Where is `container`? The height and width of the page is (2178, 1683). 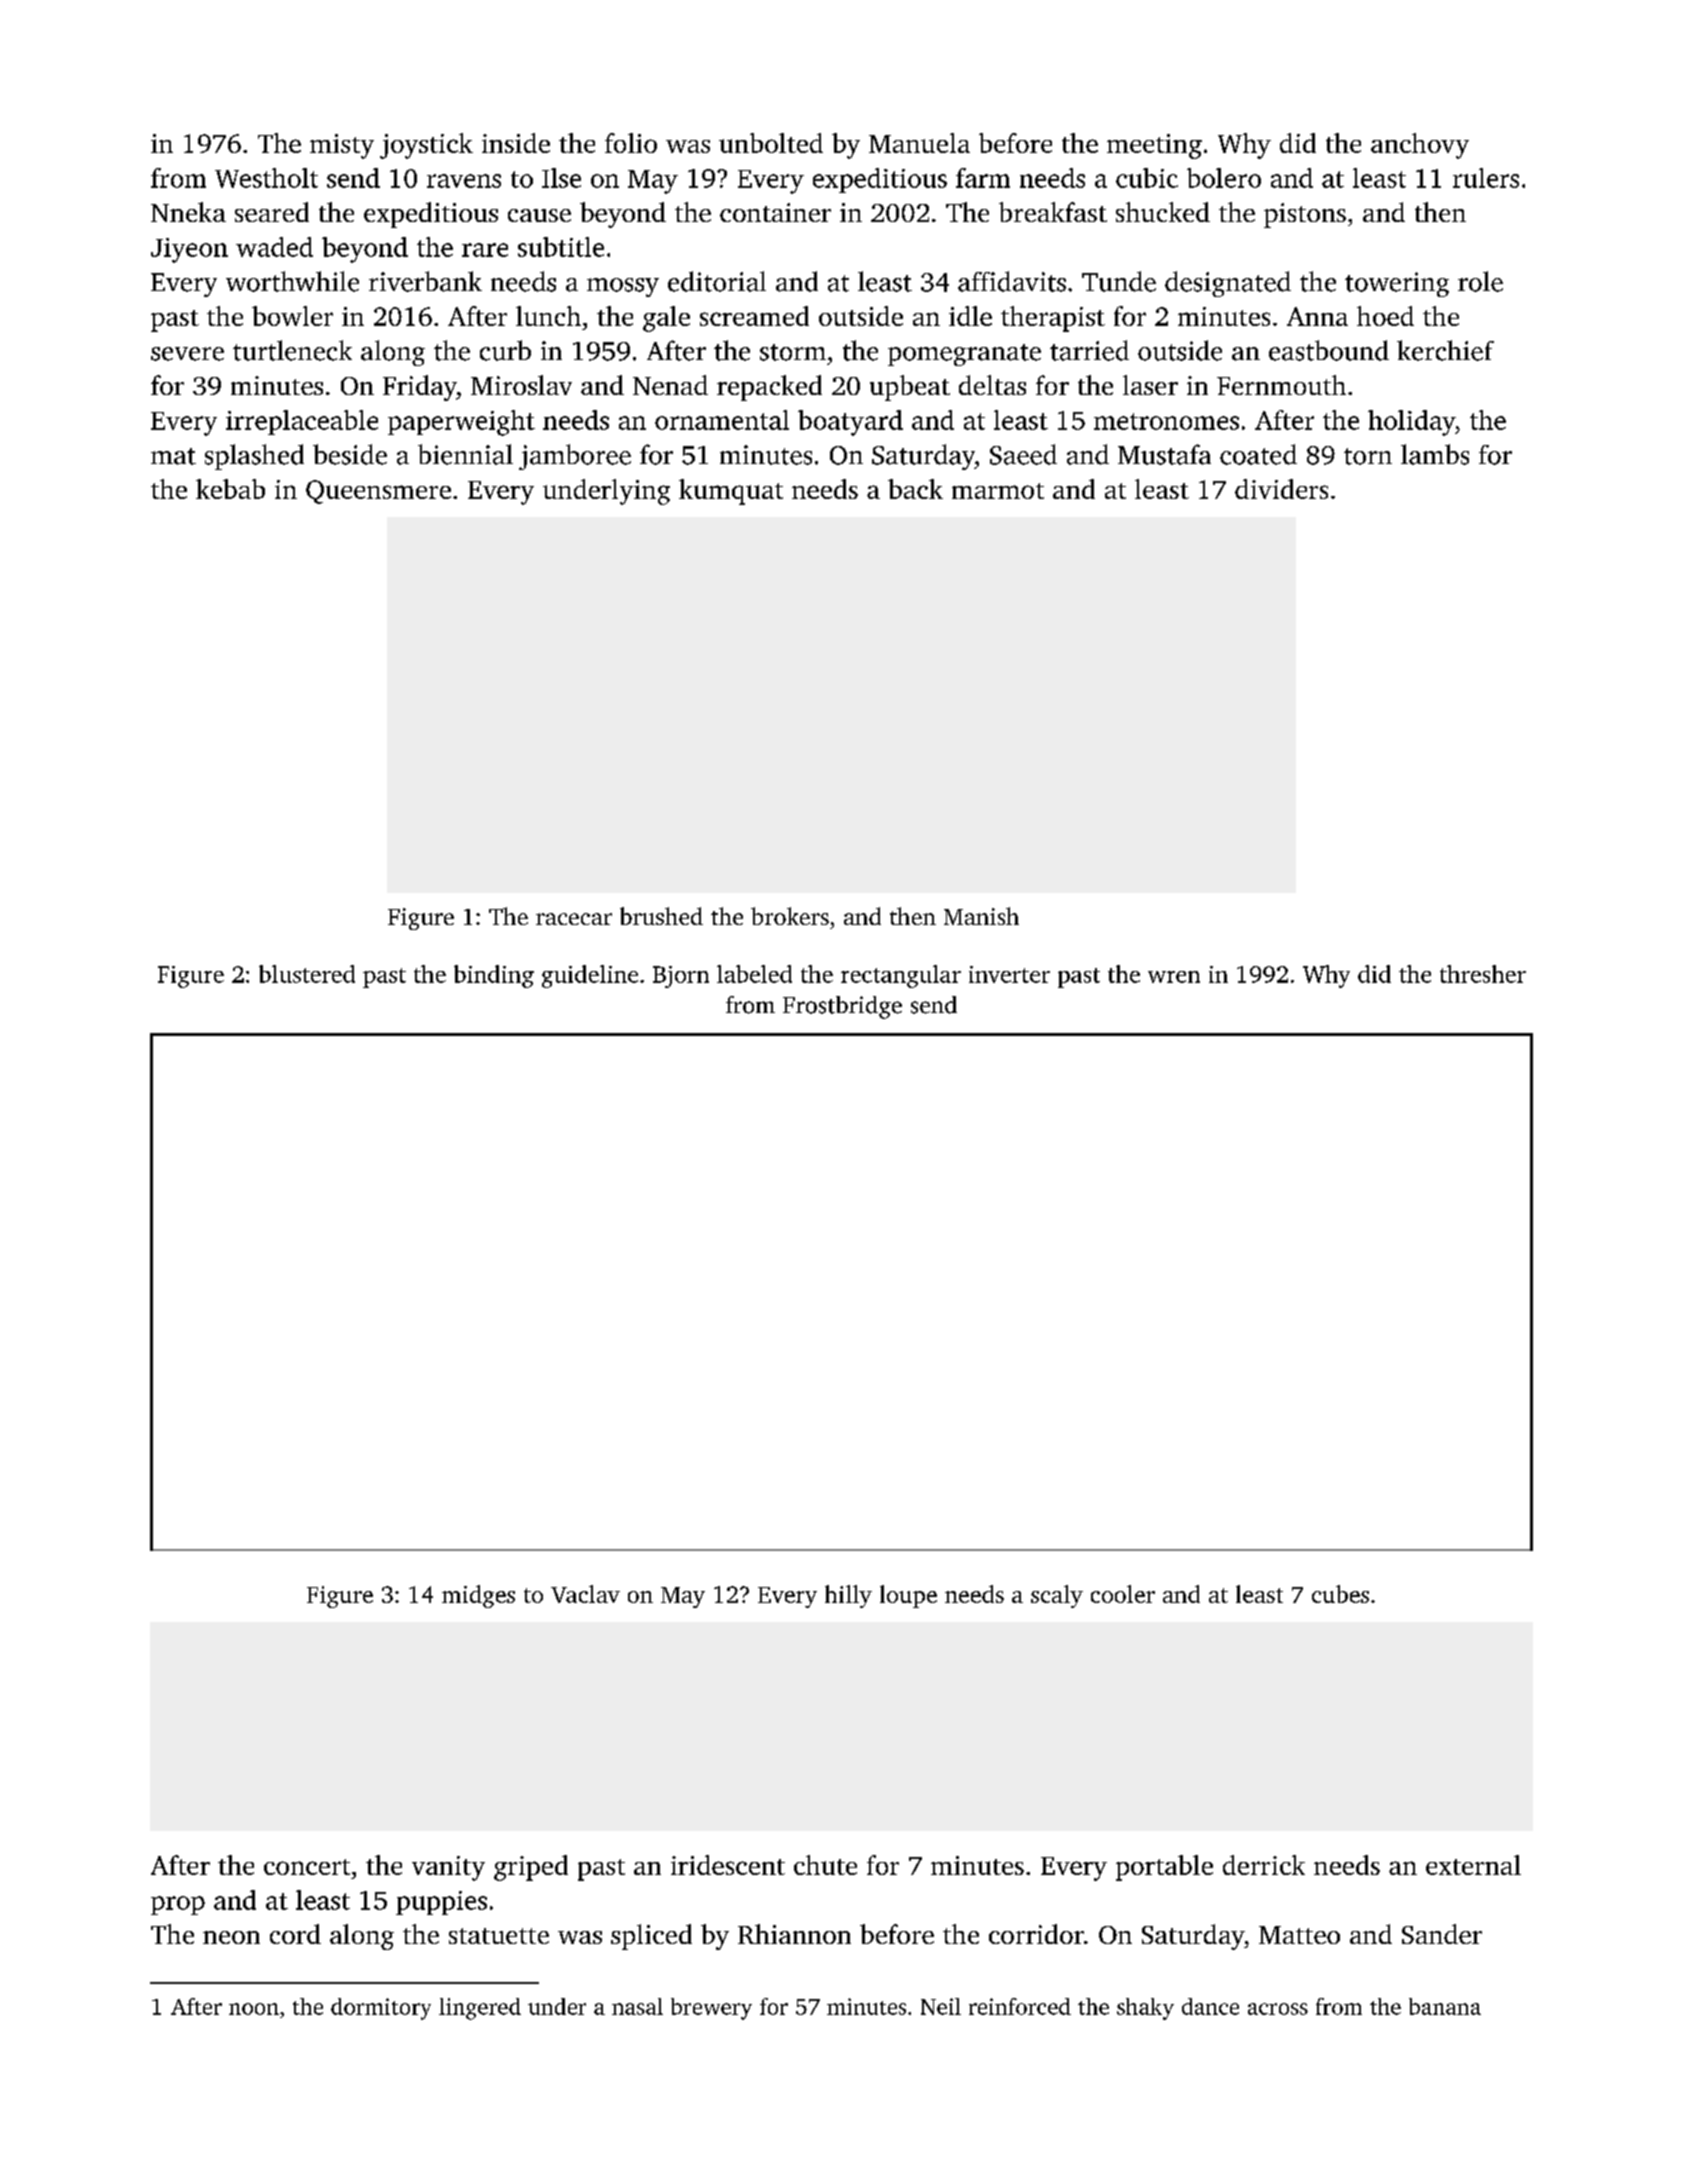
container is located at coordinates (775, 212).
